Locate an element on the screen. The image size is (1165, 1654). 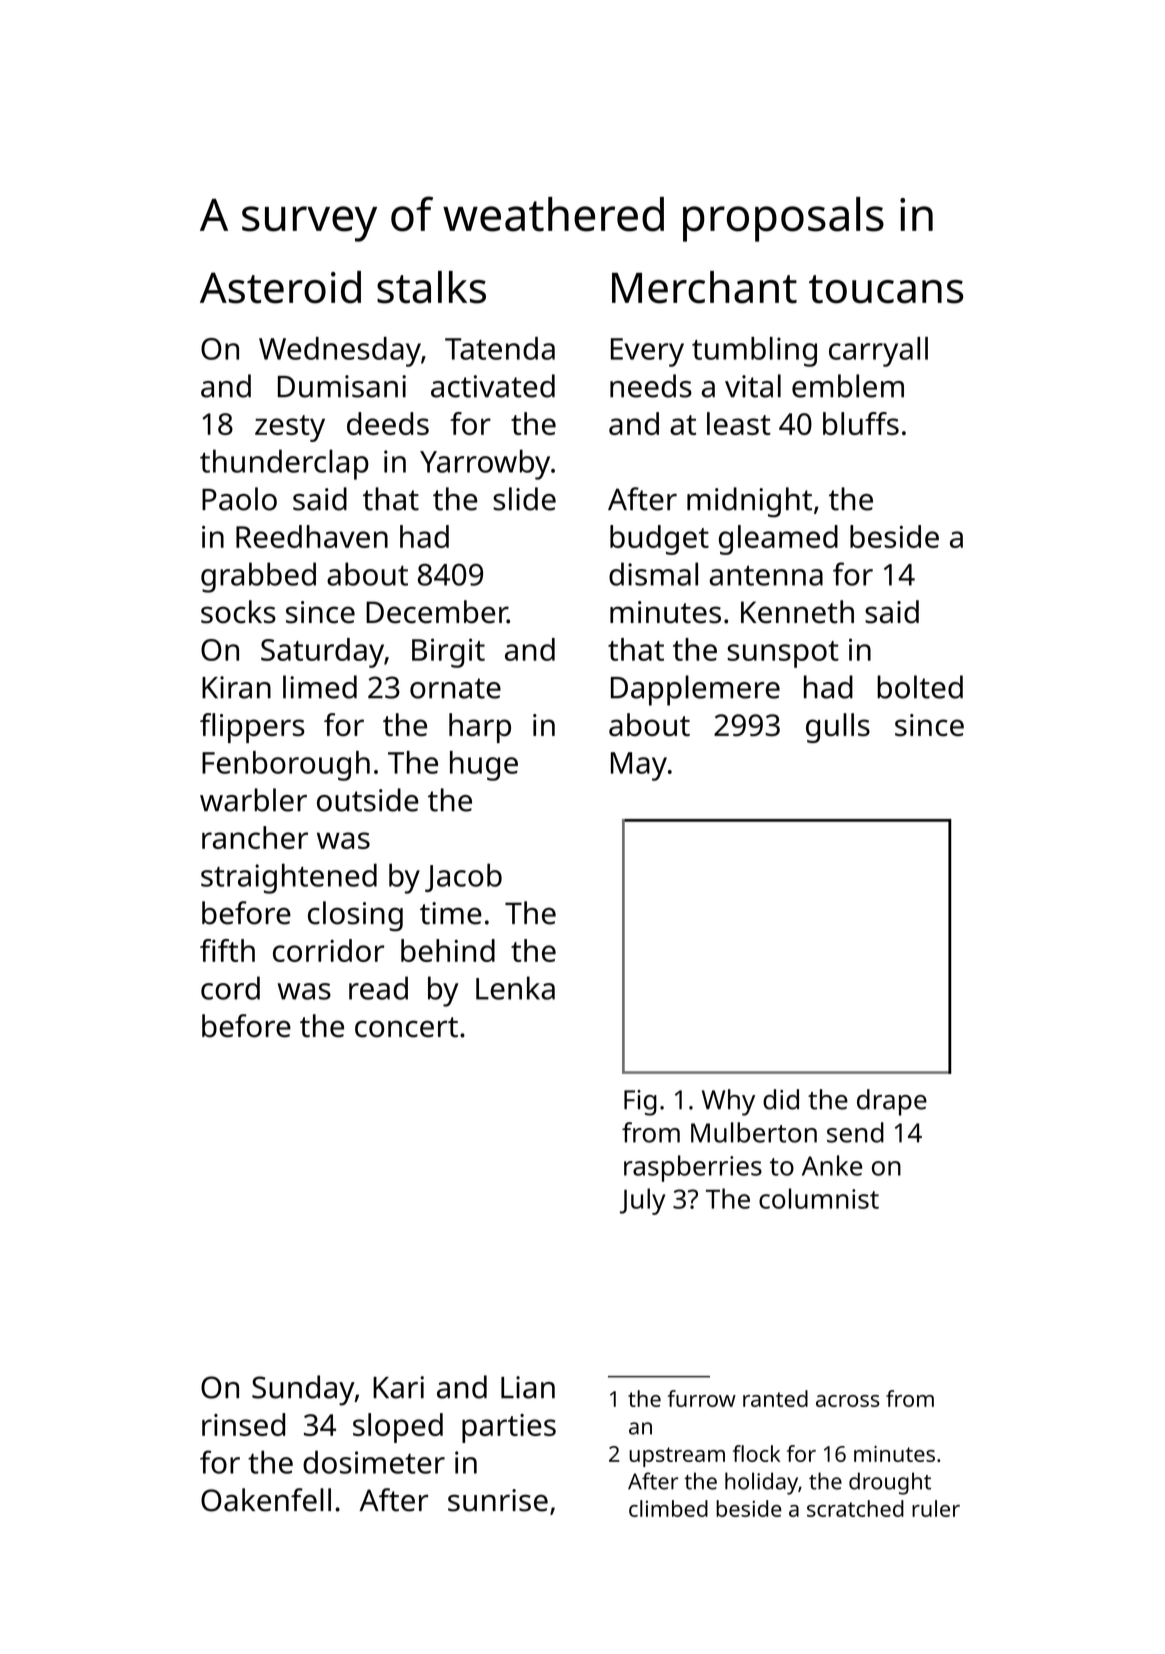
columnist is located at coordinates (819, 1198).
